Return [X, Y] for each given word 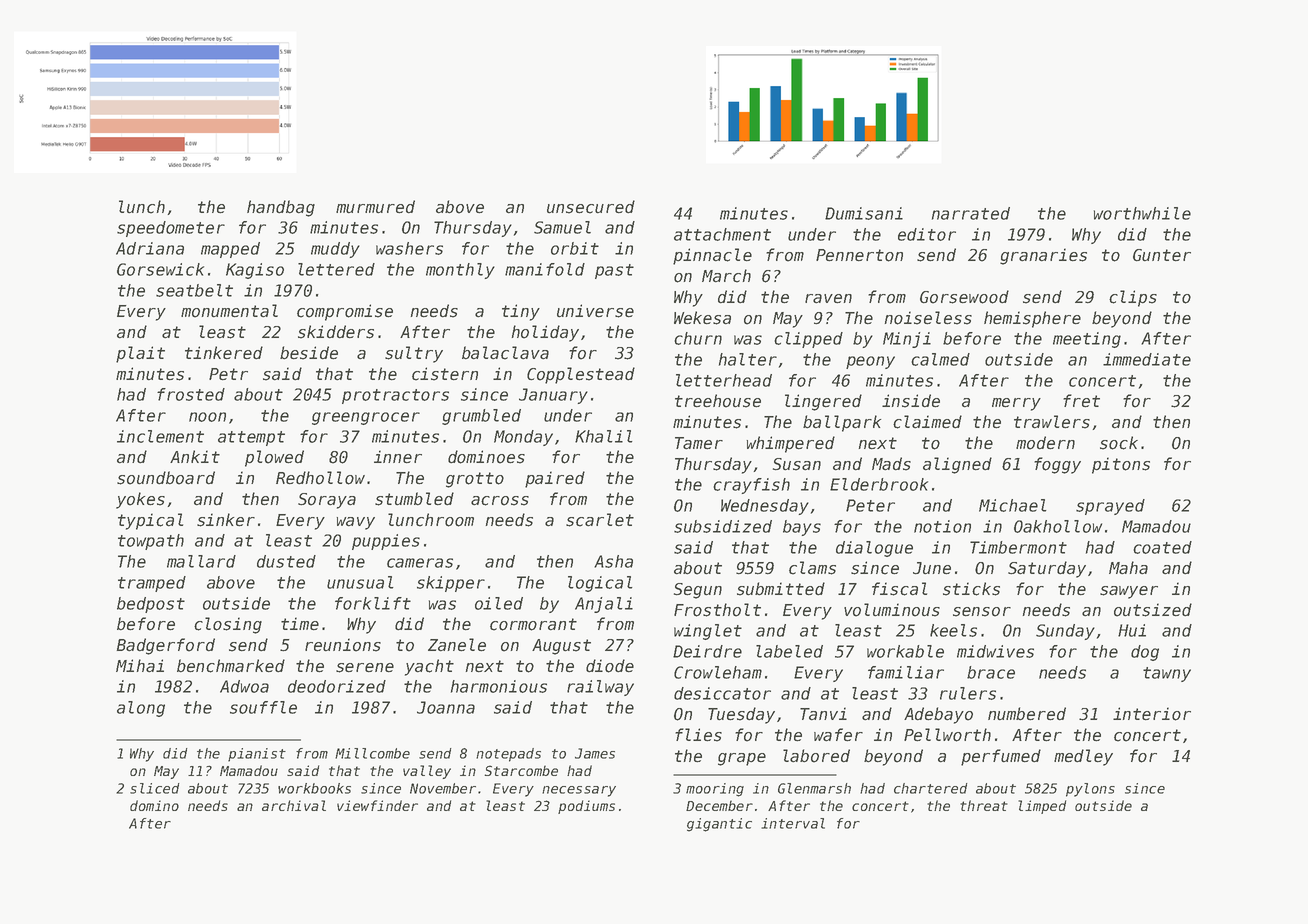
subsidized [723, 526]
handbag [281, 208]
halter [748, 359]
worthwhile [1142, 213]
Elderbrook [879, 484]
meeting [1087, 340]
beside [309, 353]
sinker [226, 520]
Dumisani [864, 213]
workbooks [314, 788]
